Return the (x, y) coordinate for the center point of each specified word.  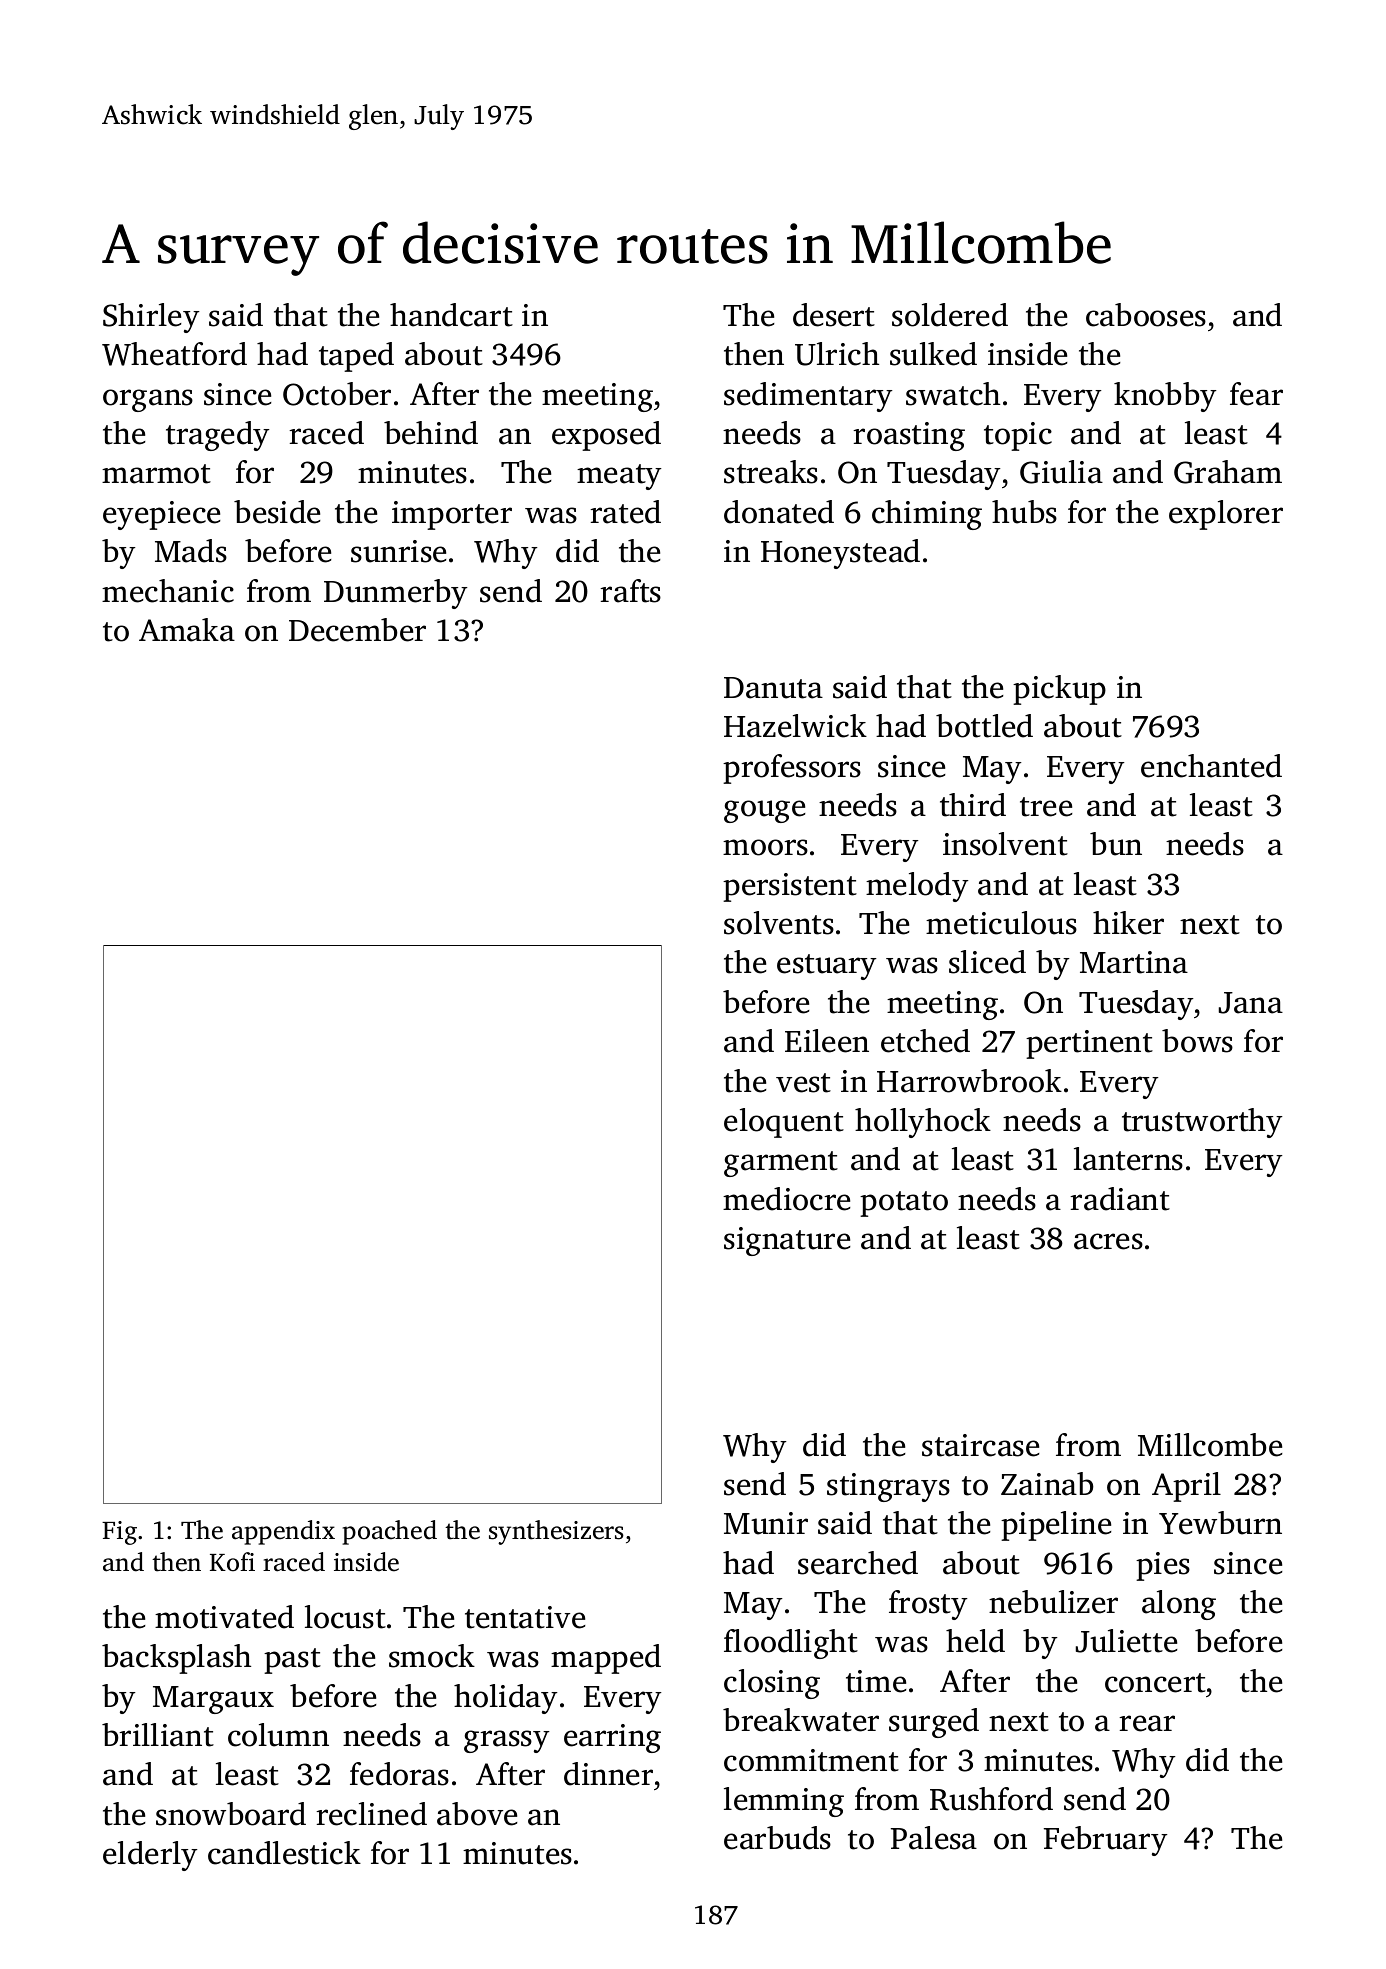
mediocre (787, 1199)
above (477, 1814)
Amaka (187, 630)
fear (1256, 394)
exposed (606, 436)
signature (787, 1241)
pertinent (1089, 1044)
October (337, 394)
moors (765, 847)
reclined (371, 1814)
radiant (1120, 1199)
